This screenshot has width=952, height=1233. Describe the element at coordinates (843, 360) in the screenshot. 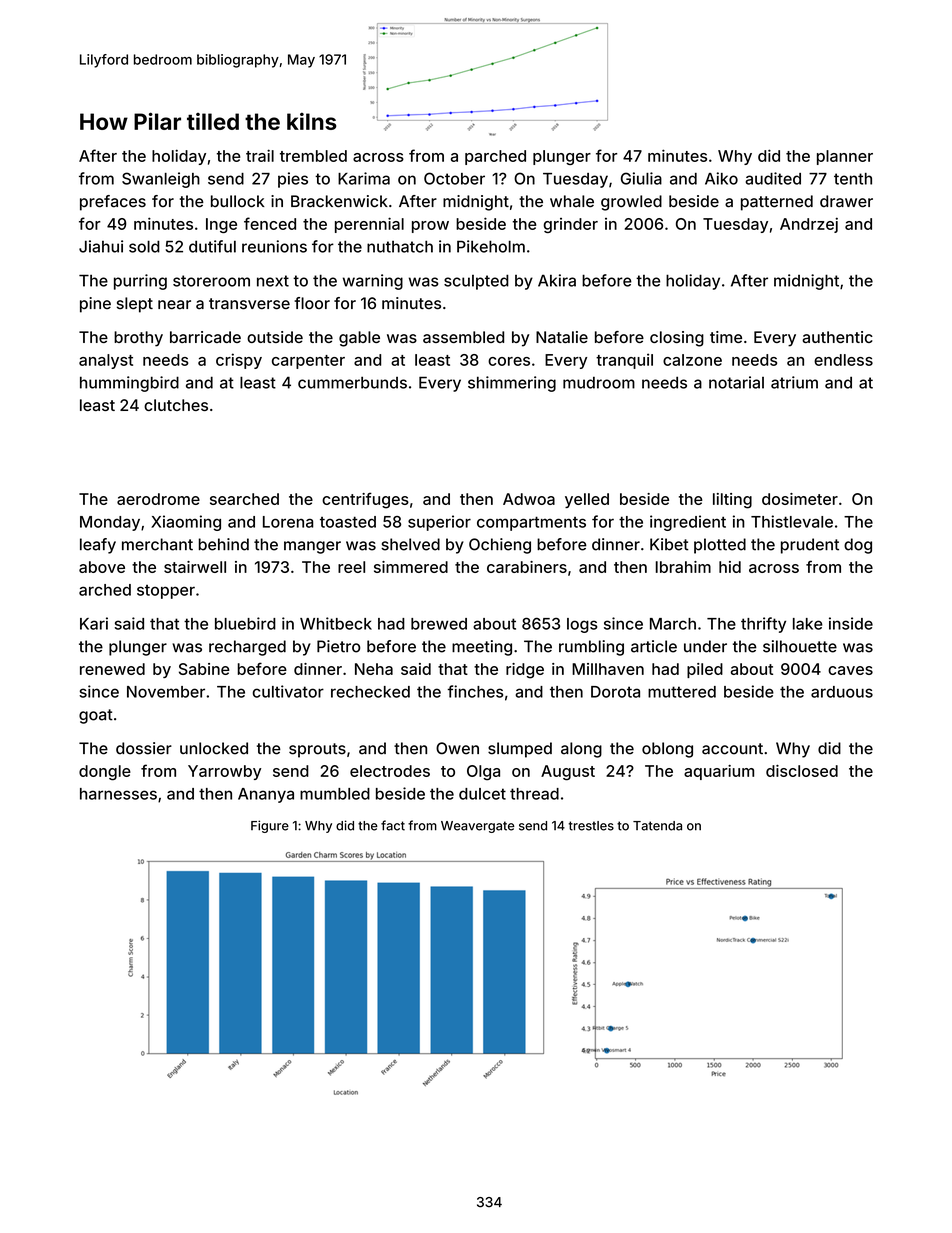

I see `endless` at that location.
